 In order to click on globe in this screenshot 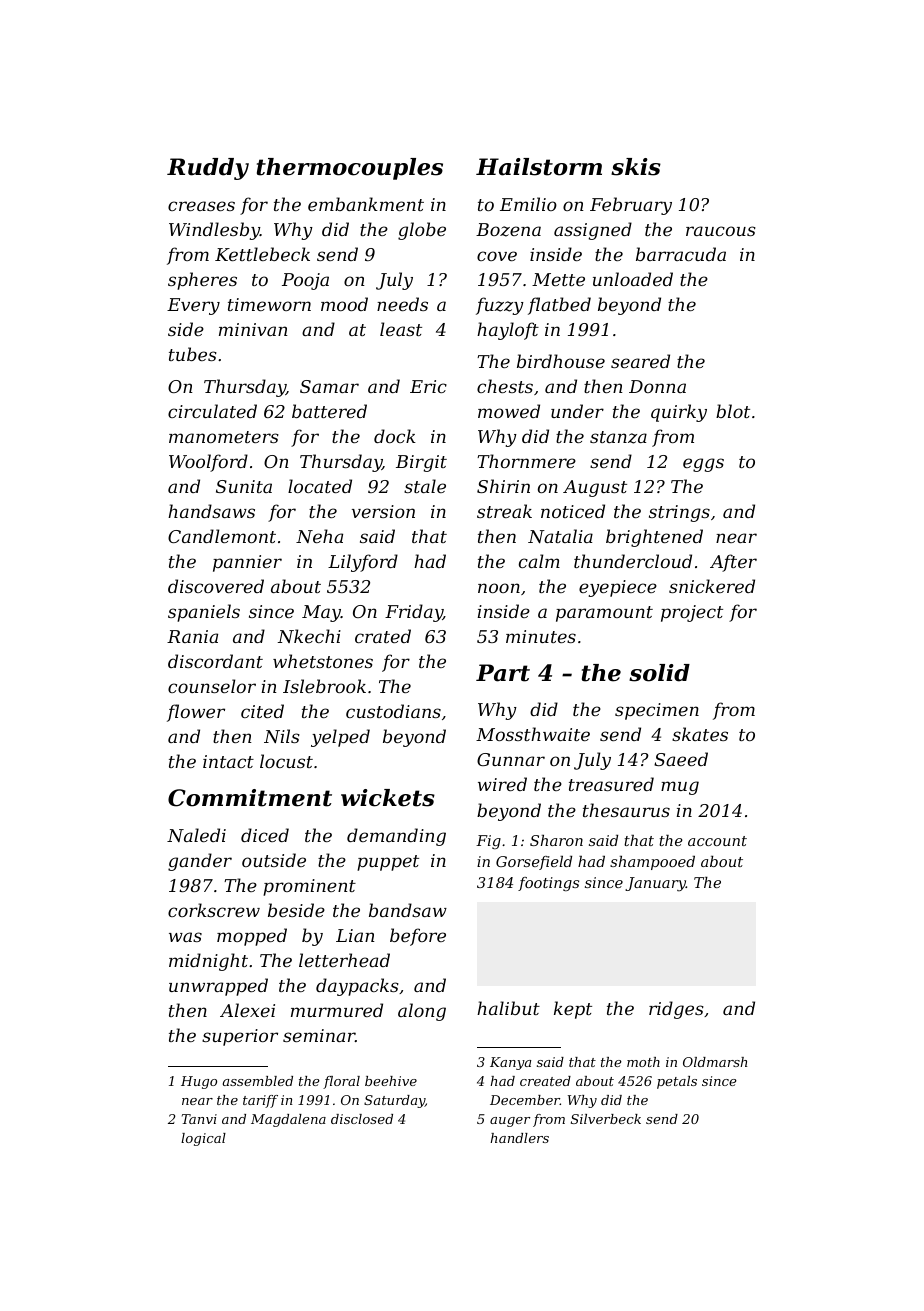, I will do `click(422, 231)`.
